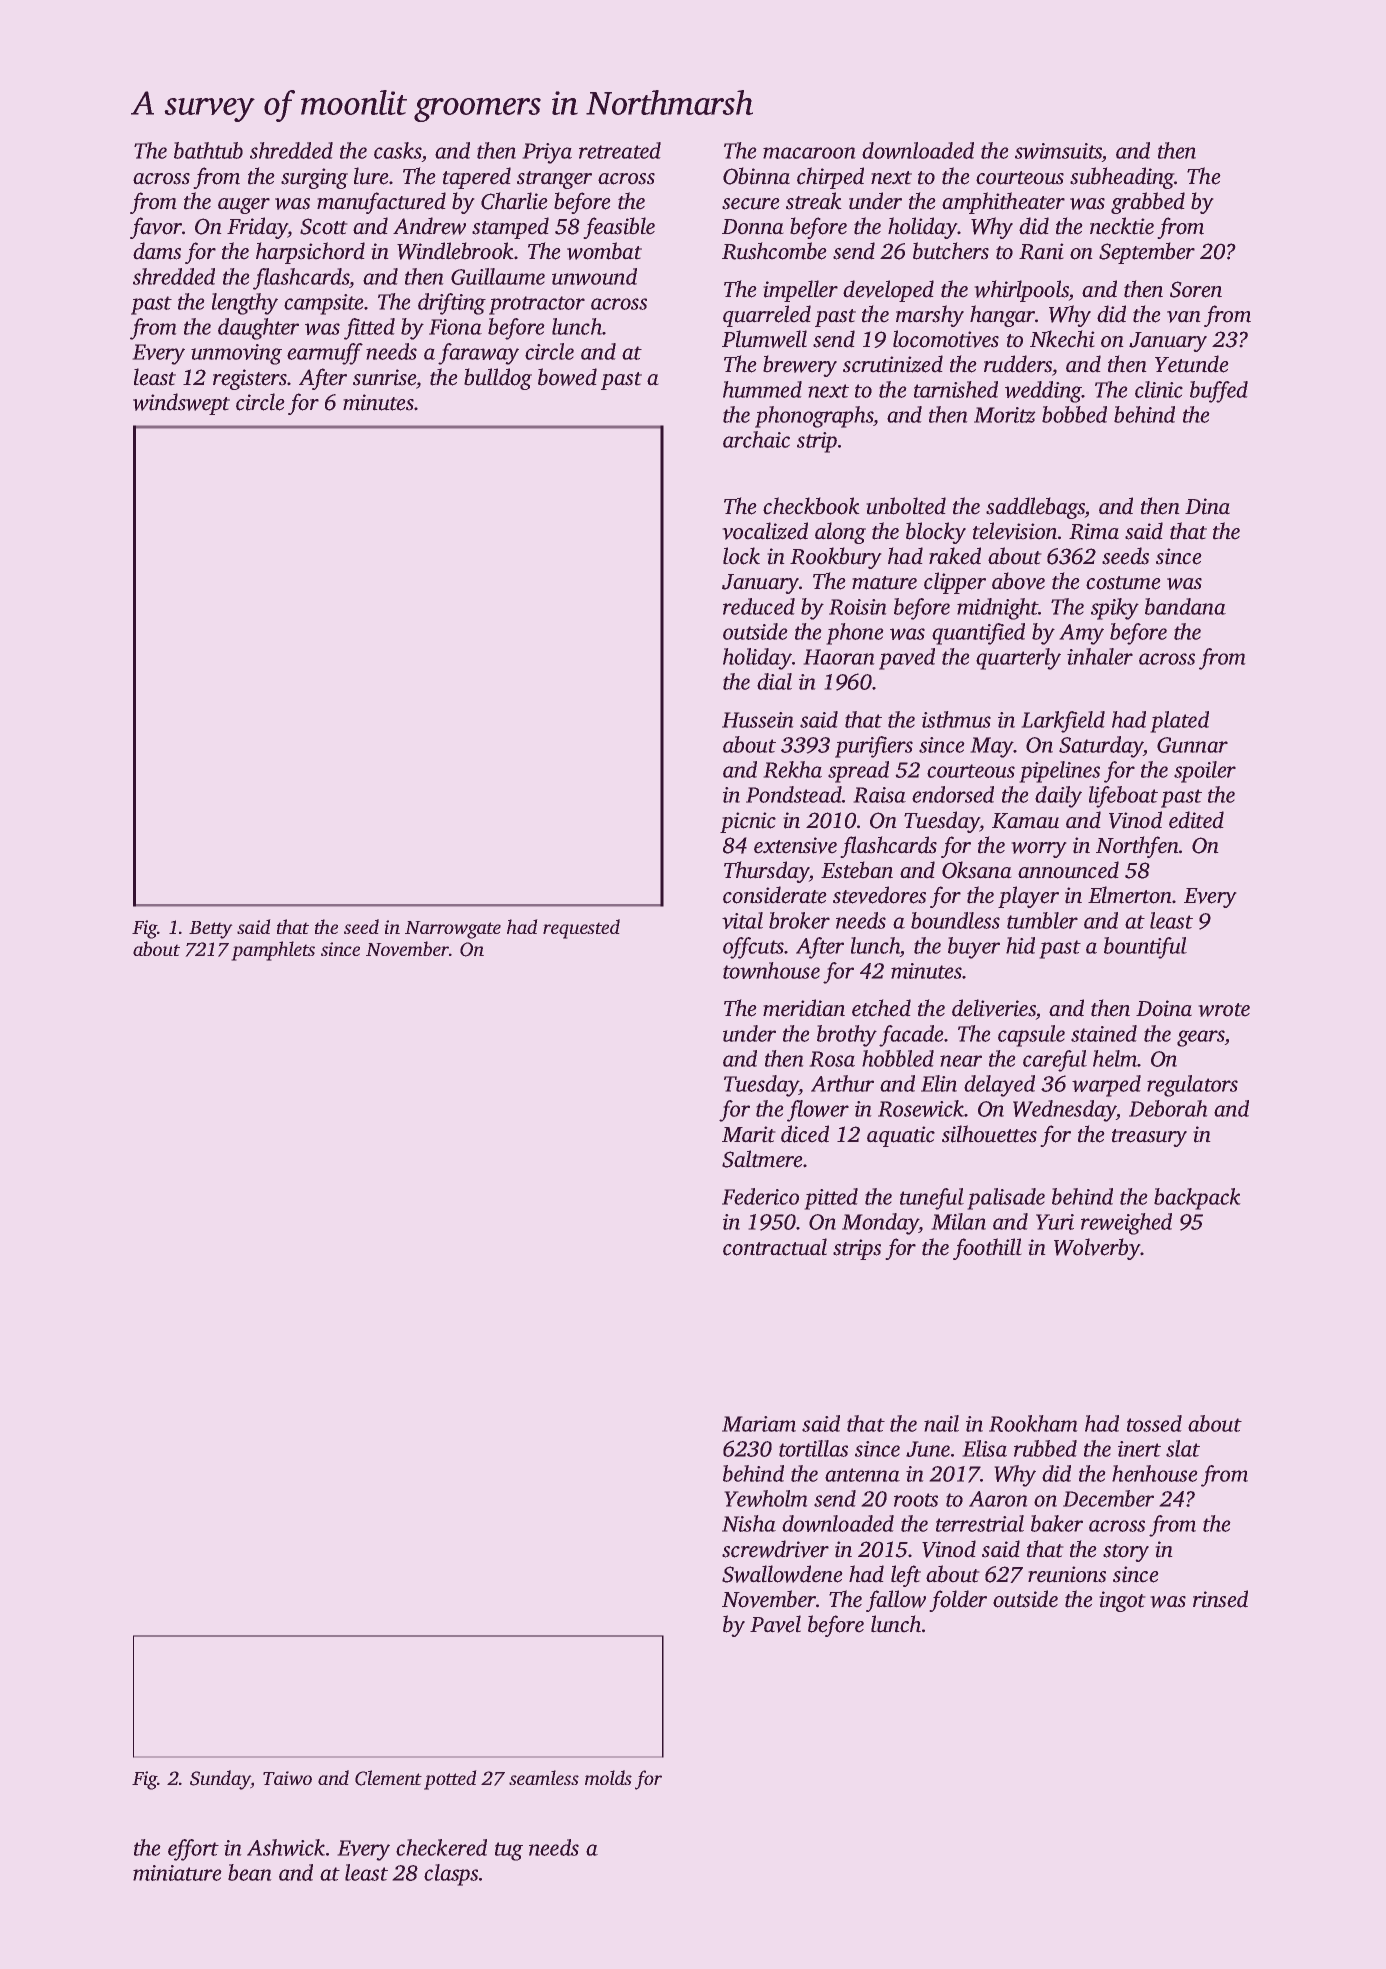  I want to click on bathtub, so click(208, 150).
